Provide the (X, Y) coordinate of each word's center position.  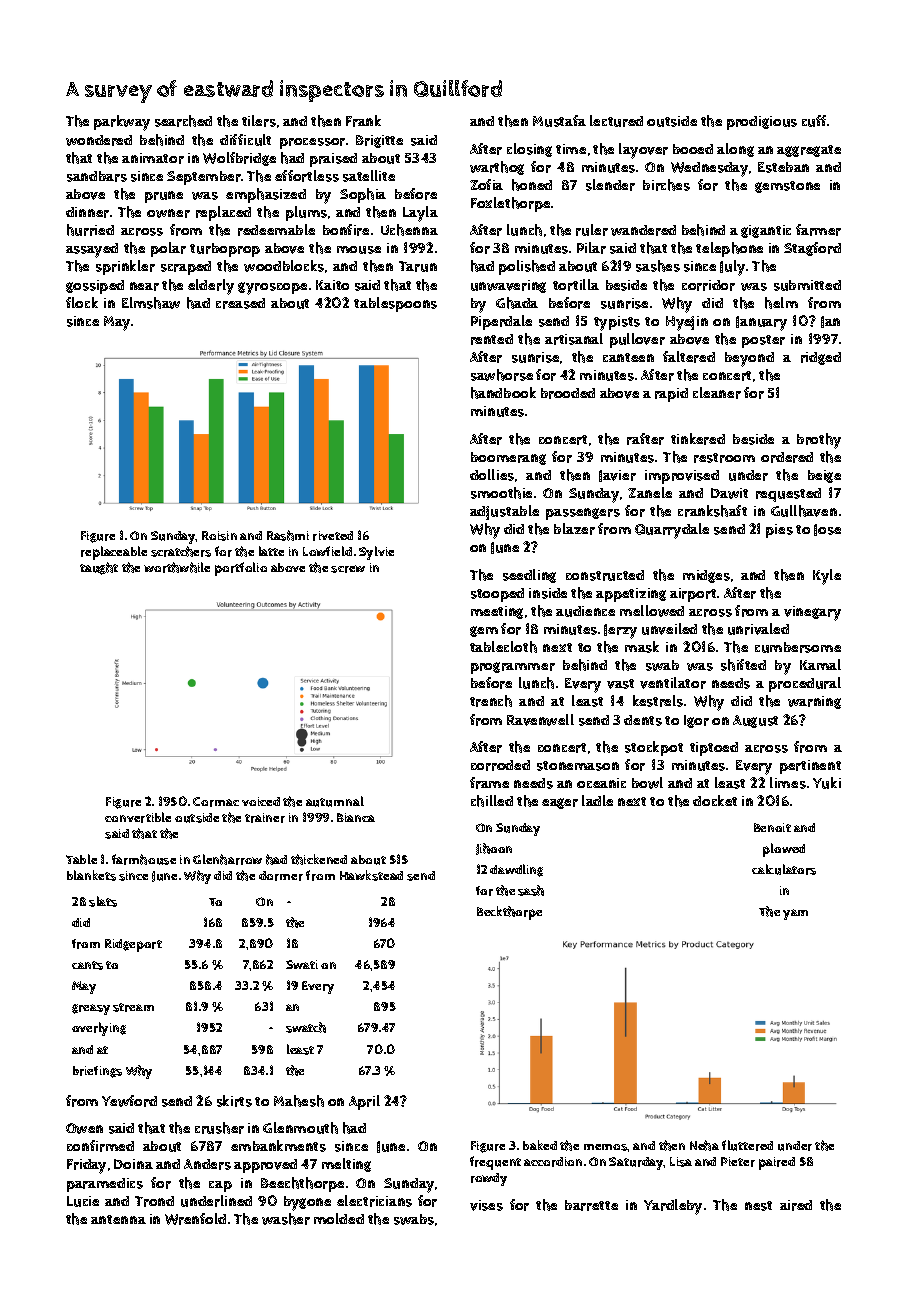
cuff (814, 121)
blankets (91, 875)
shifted (743, 665)
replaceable (114, 553)
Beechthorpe (302, 1184)
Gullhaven (804, 511)
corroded (500, 765)
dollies (492, 475)
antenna (118, 1219)
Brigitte (379, 141)
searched (183, 121)
